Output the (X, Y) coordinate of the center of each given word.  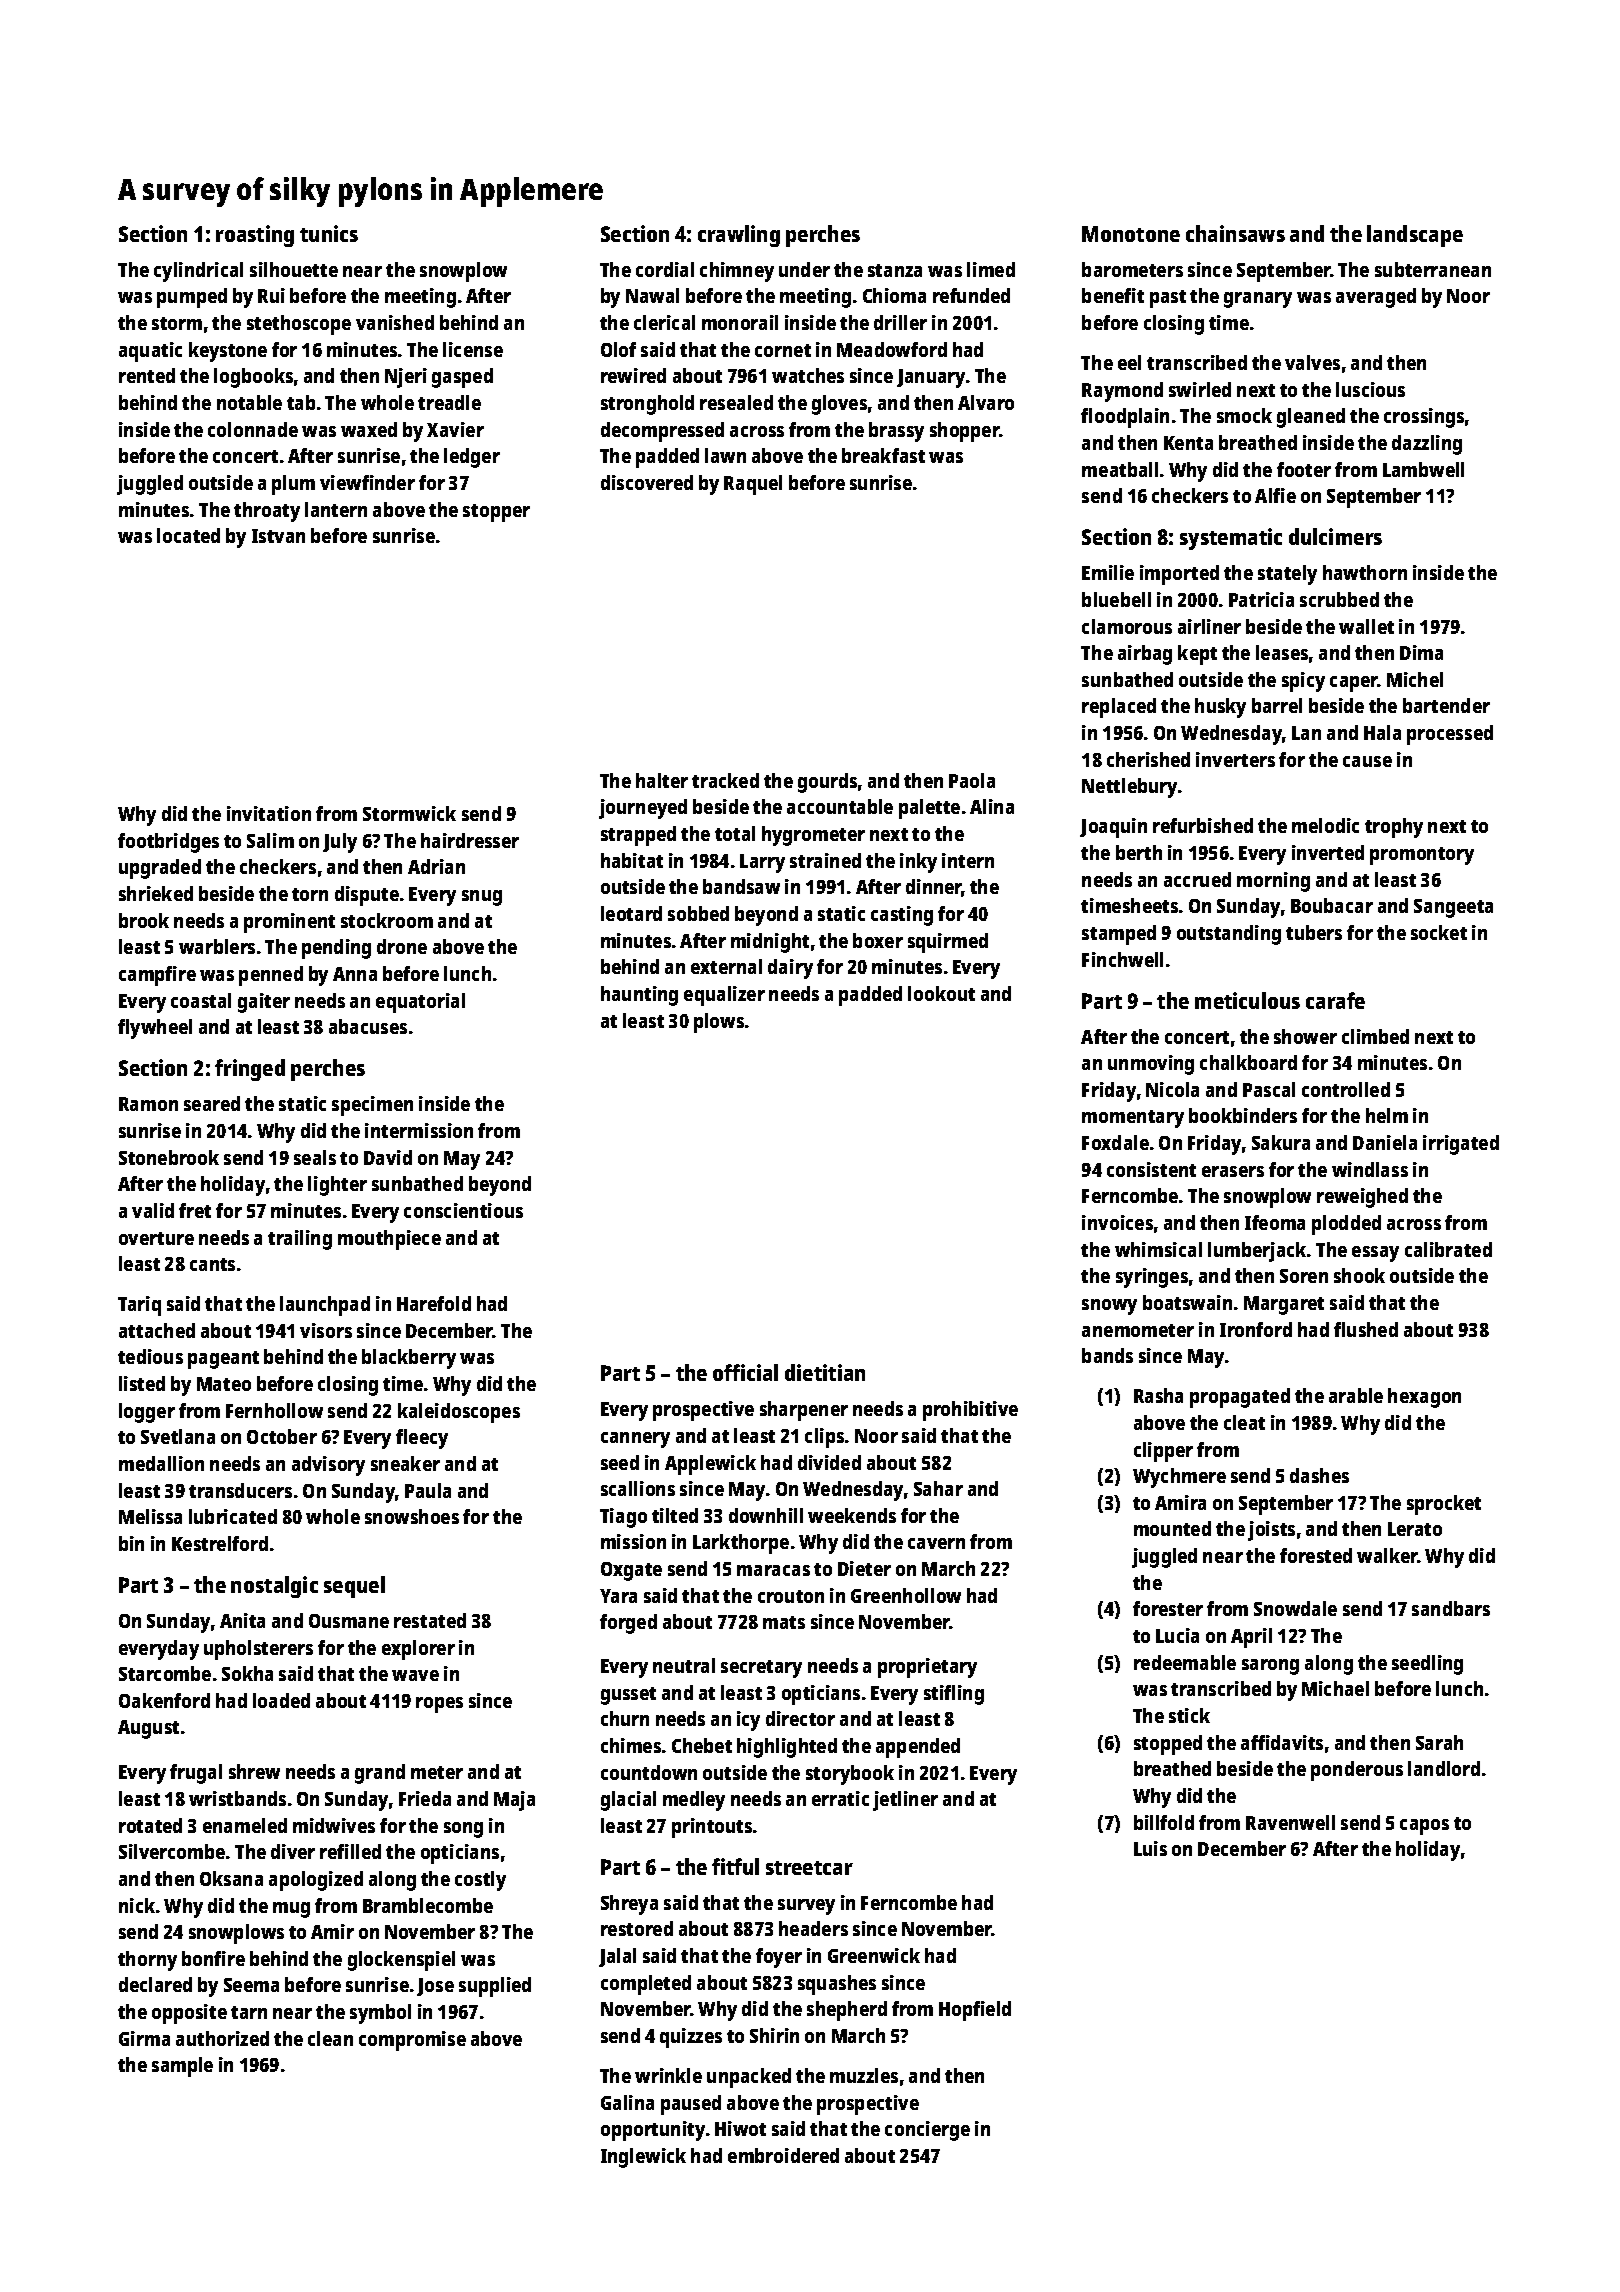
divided (829, 1462)
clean (330, 2038)
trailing (300, 1240)
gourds (827, 783)
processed (1450, 735)
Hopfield (975, 2011)
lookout (941, 993)
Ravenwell (1290, 1822)
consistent (1151, 1169)
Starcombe (165, 1673)
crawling (739, 236)
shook (1359, 1275)
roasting (255, 236)
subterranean (1433, 269)
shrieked (156, 893)
